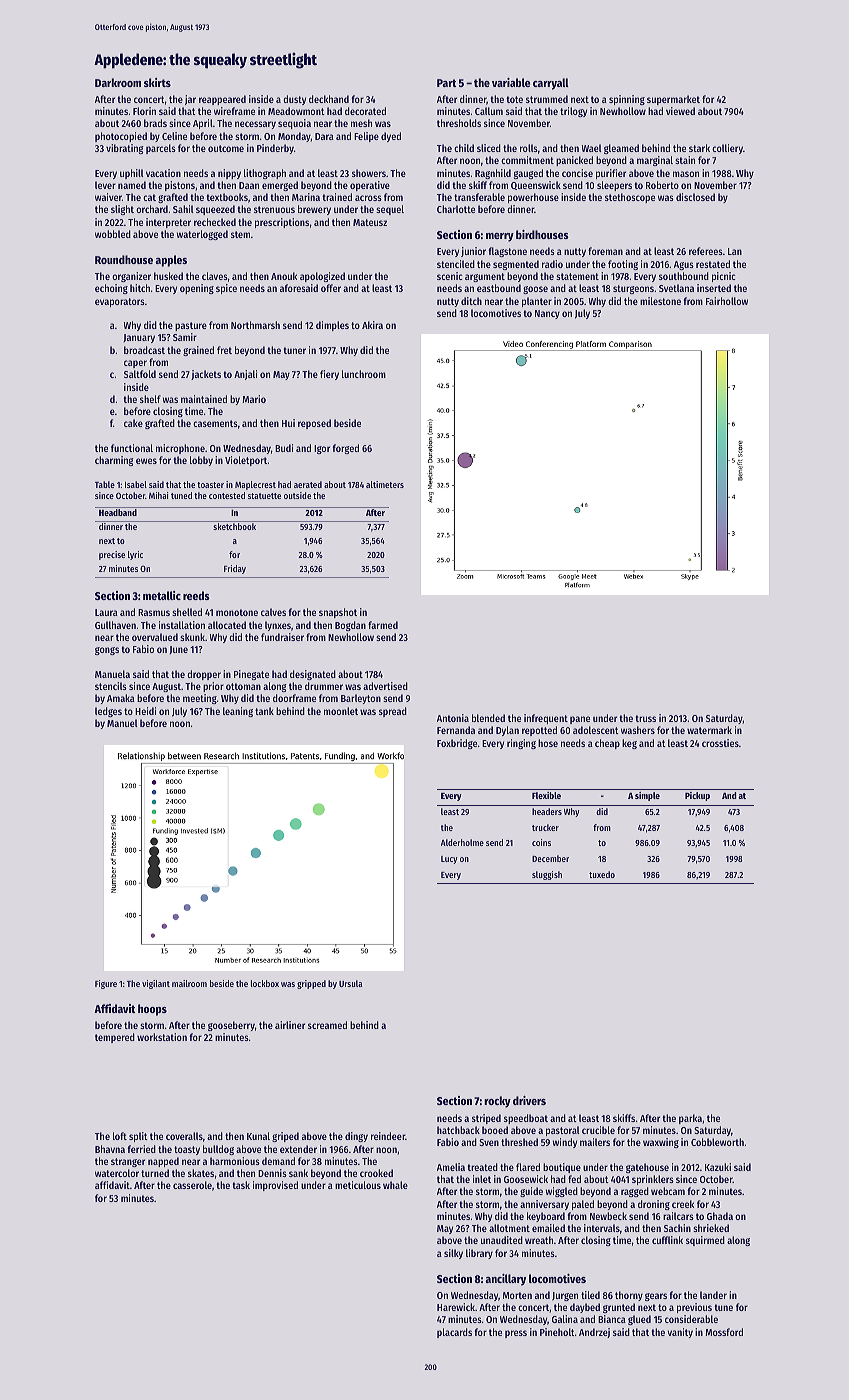 The height and width of the screenshot is (1400, 849). What do you see at coordinates (393, 712) in the screenshot?
I see `spread` at bounding box center [393, 712].
